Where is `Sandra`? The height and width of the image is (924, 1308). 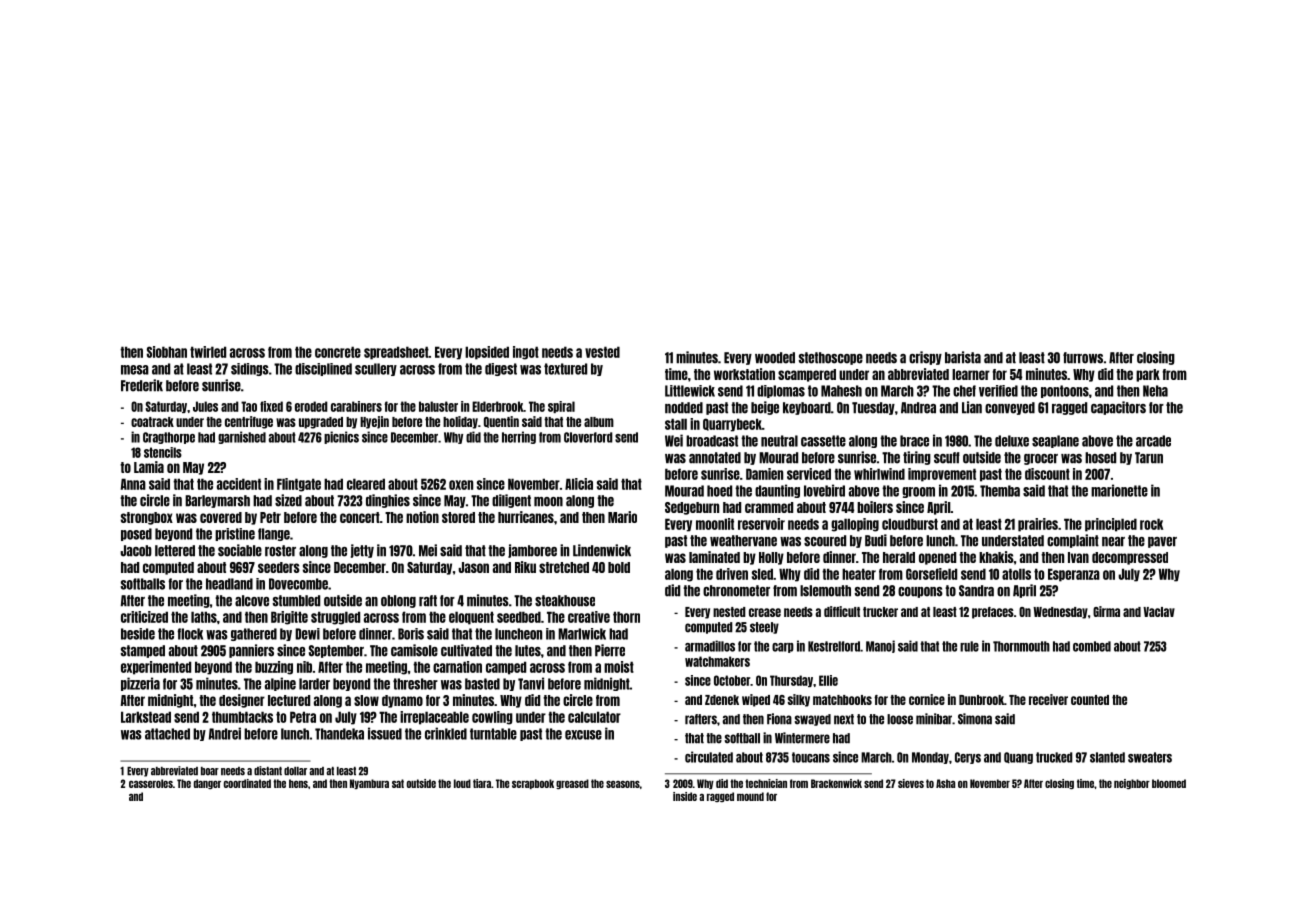
Sandra is located at coordinates (976, 591).
